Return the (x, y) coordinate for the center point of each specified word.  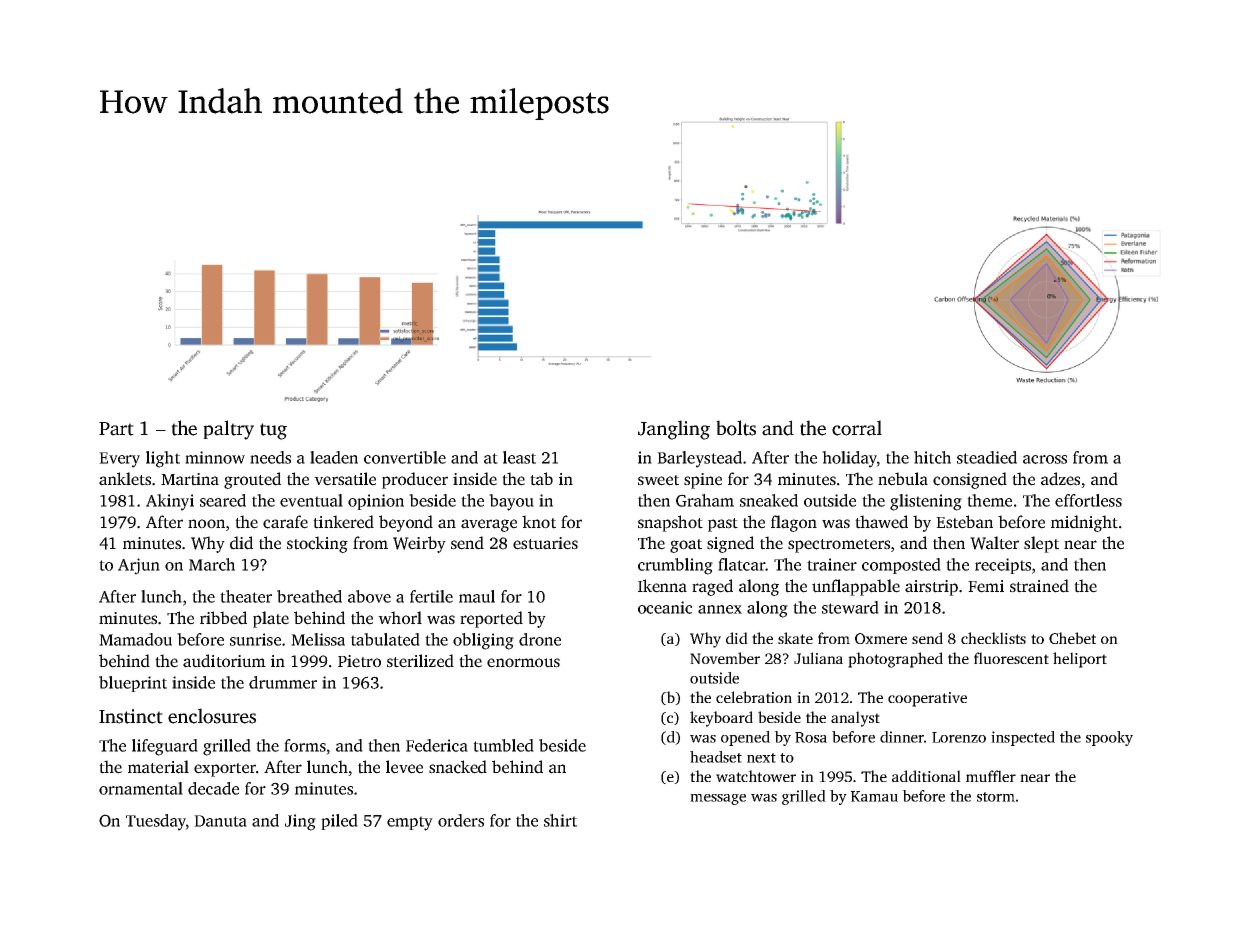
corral (857, 428)
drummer (283, 682)
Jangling (674, 430)
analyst (855, 719)
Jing (300, 822)
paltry (228, 430)
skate (795, 638)
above (369, 596)
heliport (1080, 660)
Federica (437, 745)
